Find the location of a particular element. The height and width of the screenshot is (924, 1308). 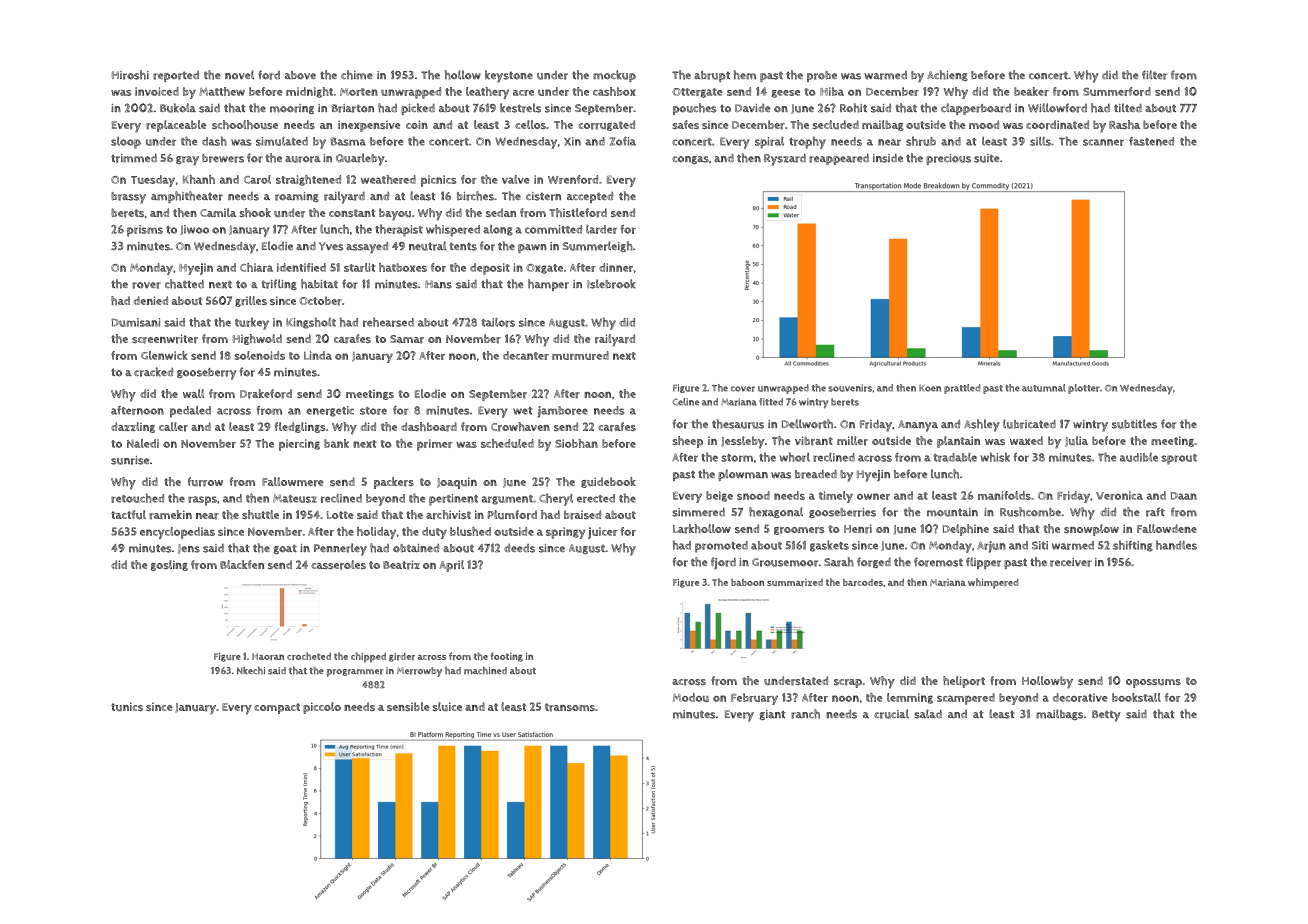

autumnal is located at coordinates (1044, 388).
